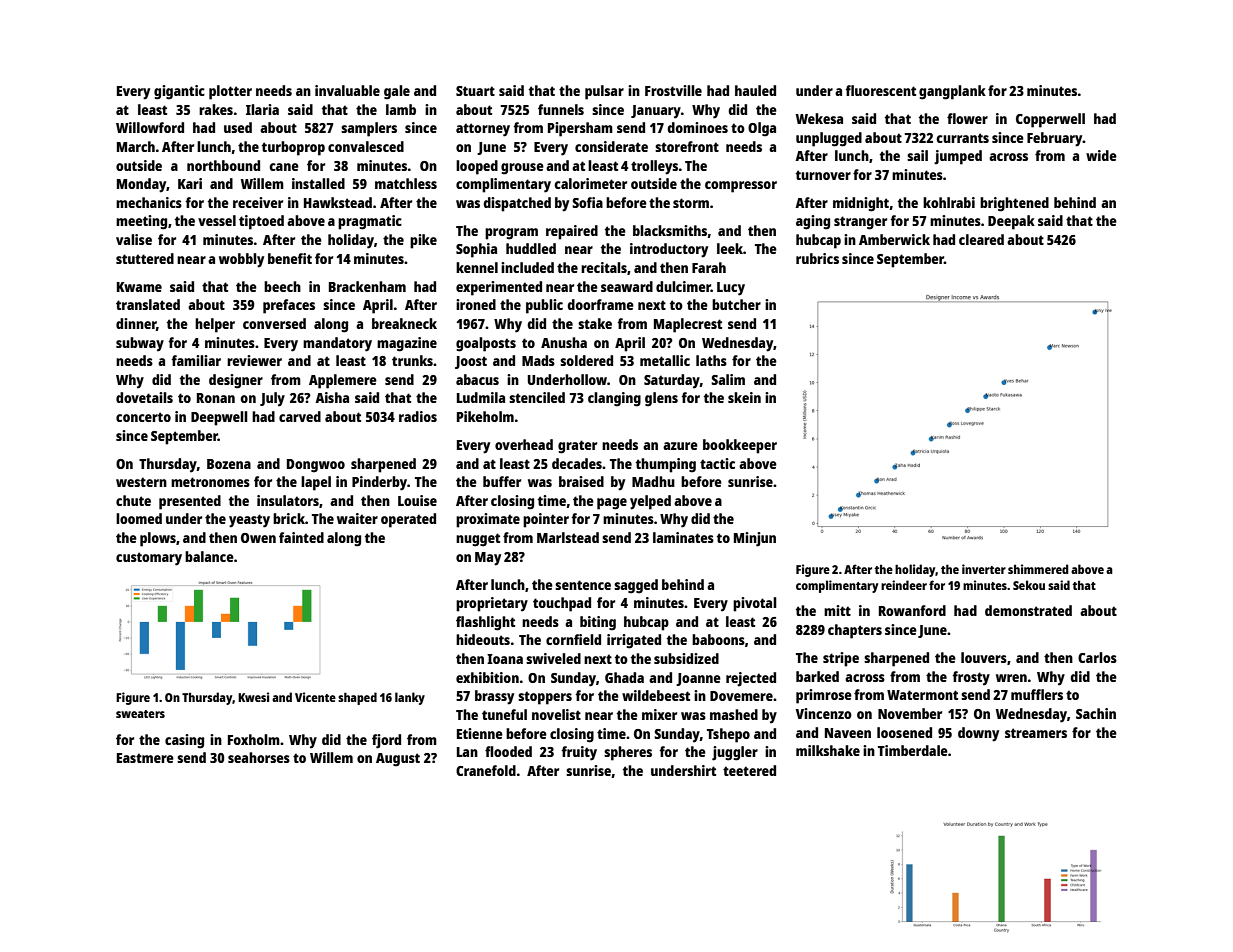 Image resolution: width=1233 pixels, height=952 pixels. Describe the element at coordinates (728, 379) in the screenshot. I see `Salim` at that location.
